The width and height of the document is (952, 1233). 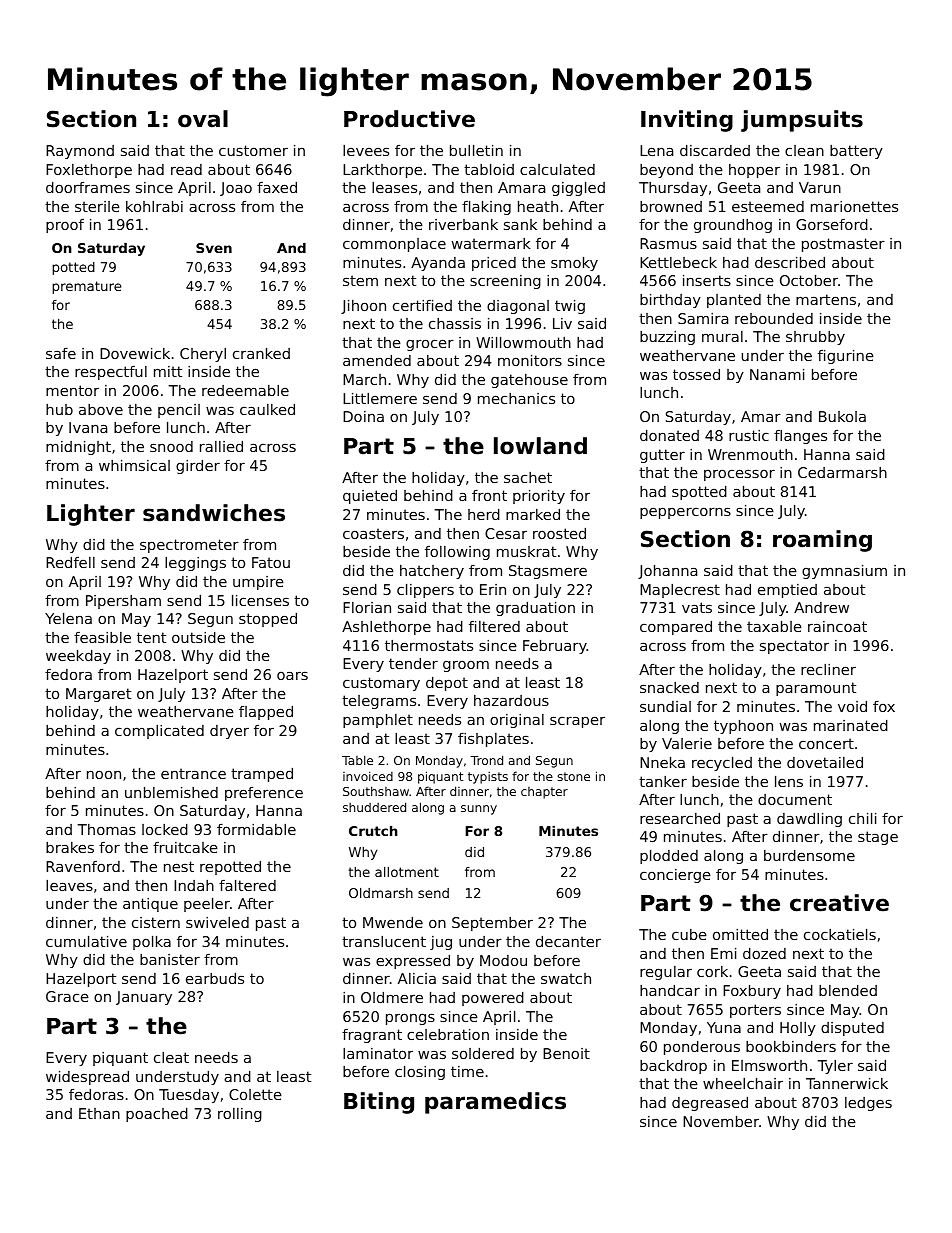 What do you see at coordinates (170, 959) in the document?
I see `banister` at bounding box center [170, 959].
